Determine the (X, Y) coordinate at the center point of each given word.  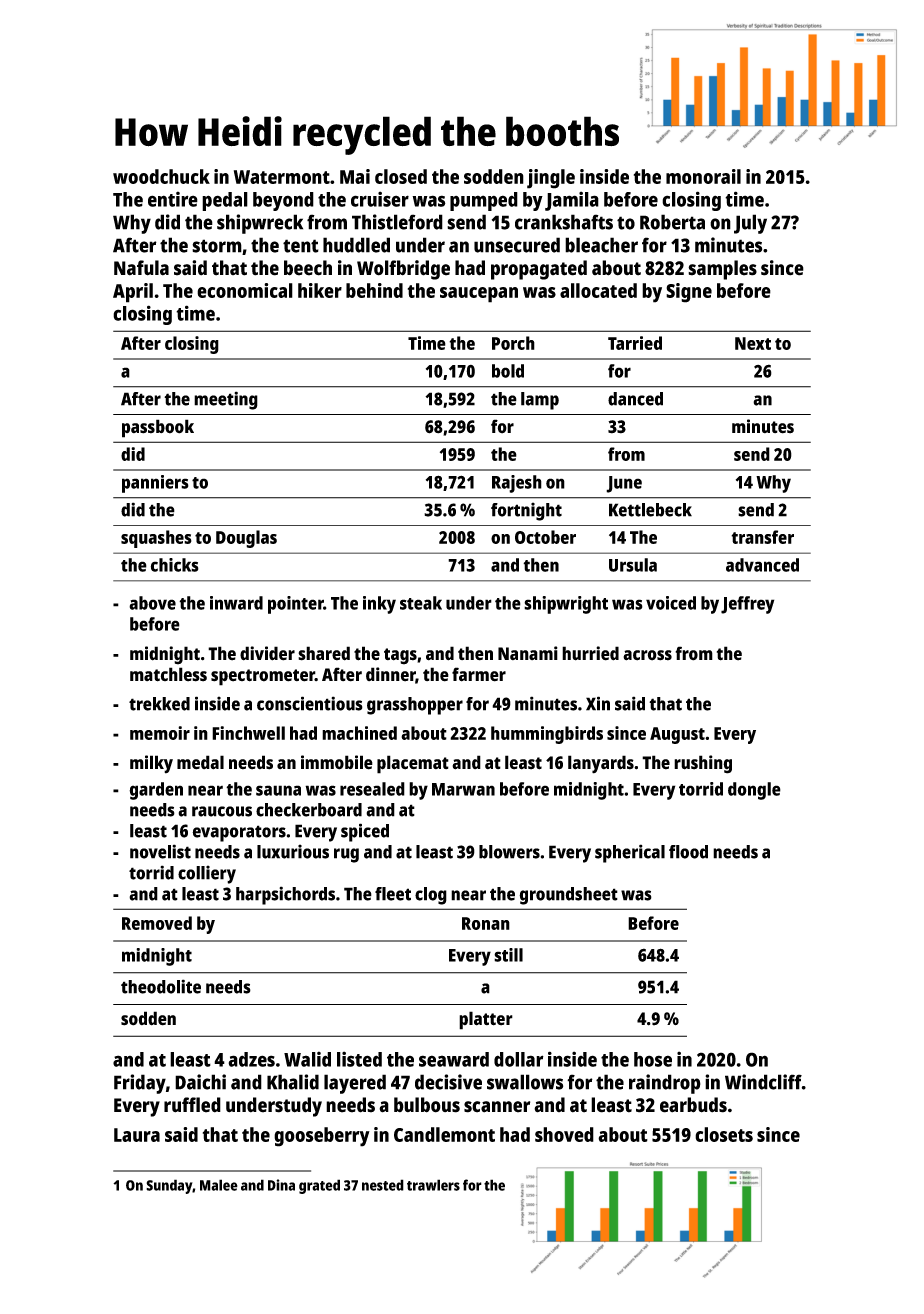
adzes (251, 1059)
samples (722, 270)
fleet (393, 894)
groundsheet (568, 896)
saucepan (479, 295)
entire (173, 199)
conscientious (310, 703)
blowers (509, 852)
